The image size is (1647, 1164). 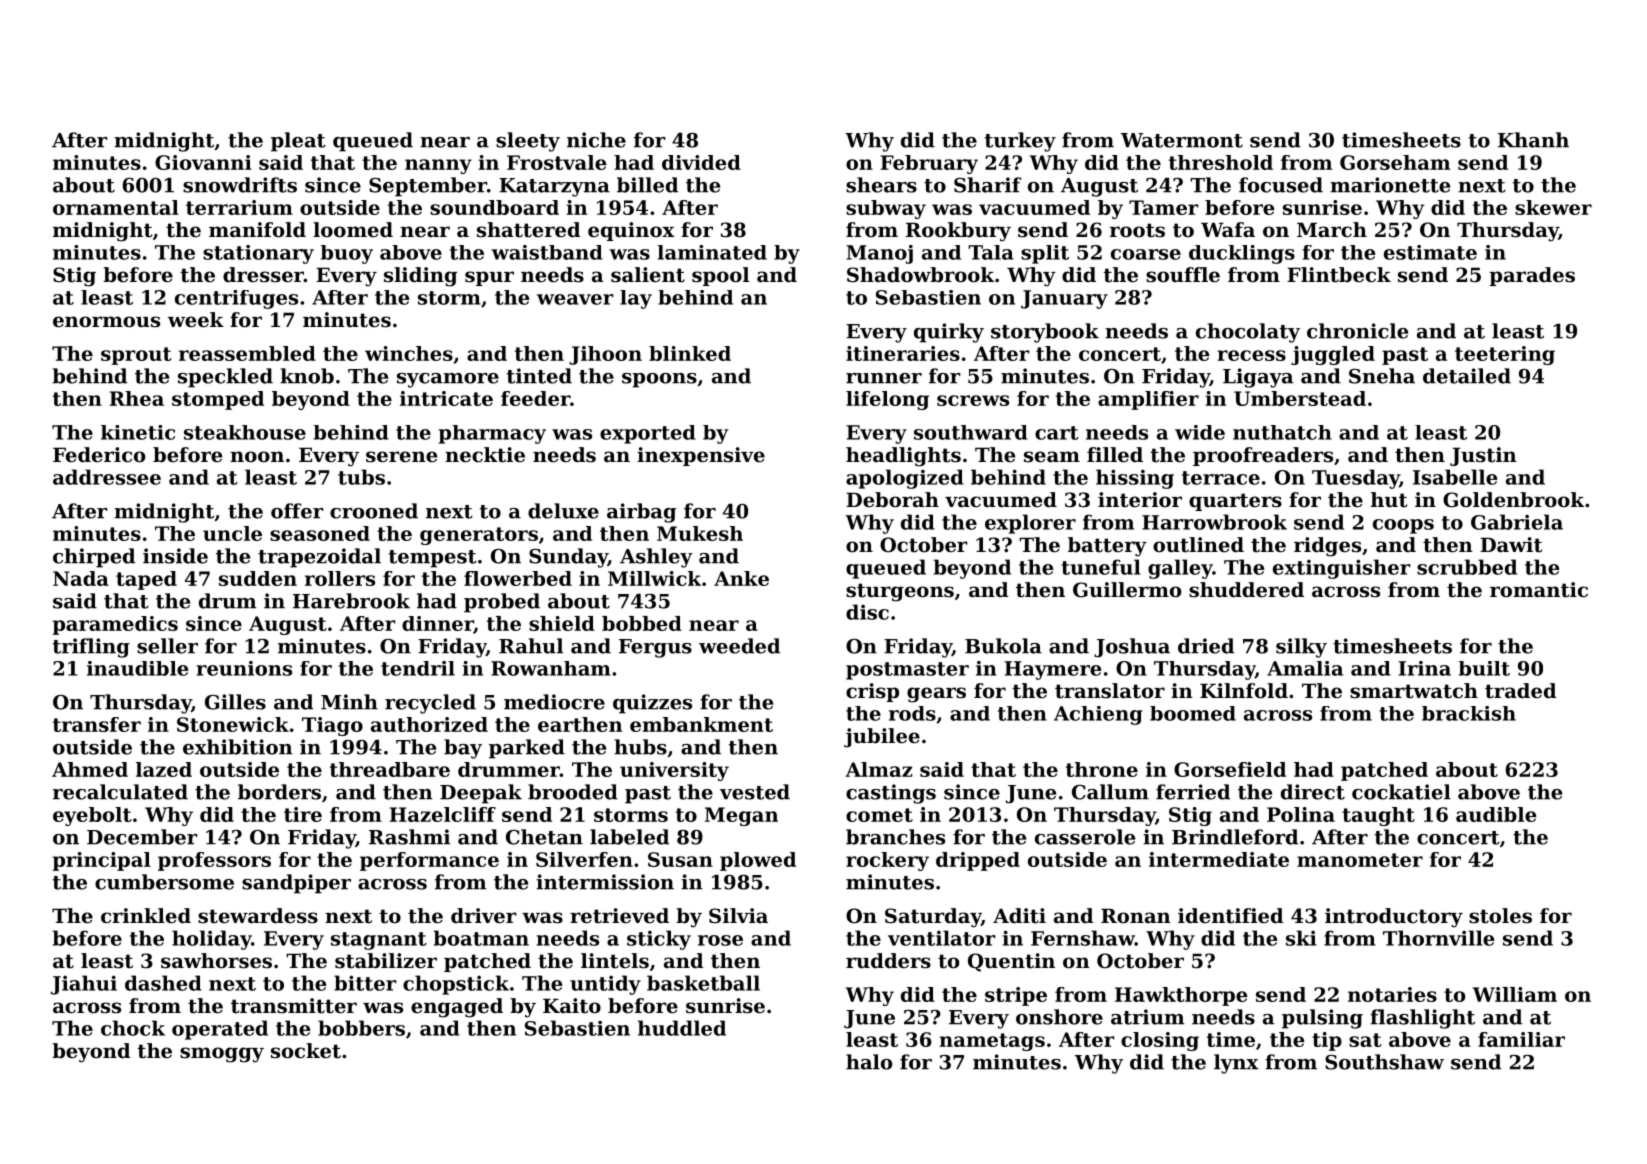 I want to click on stoles, so click(x=1500, y=916).
